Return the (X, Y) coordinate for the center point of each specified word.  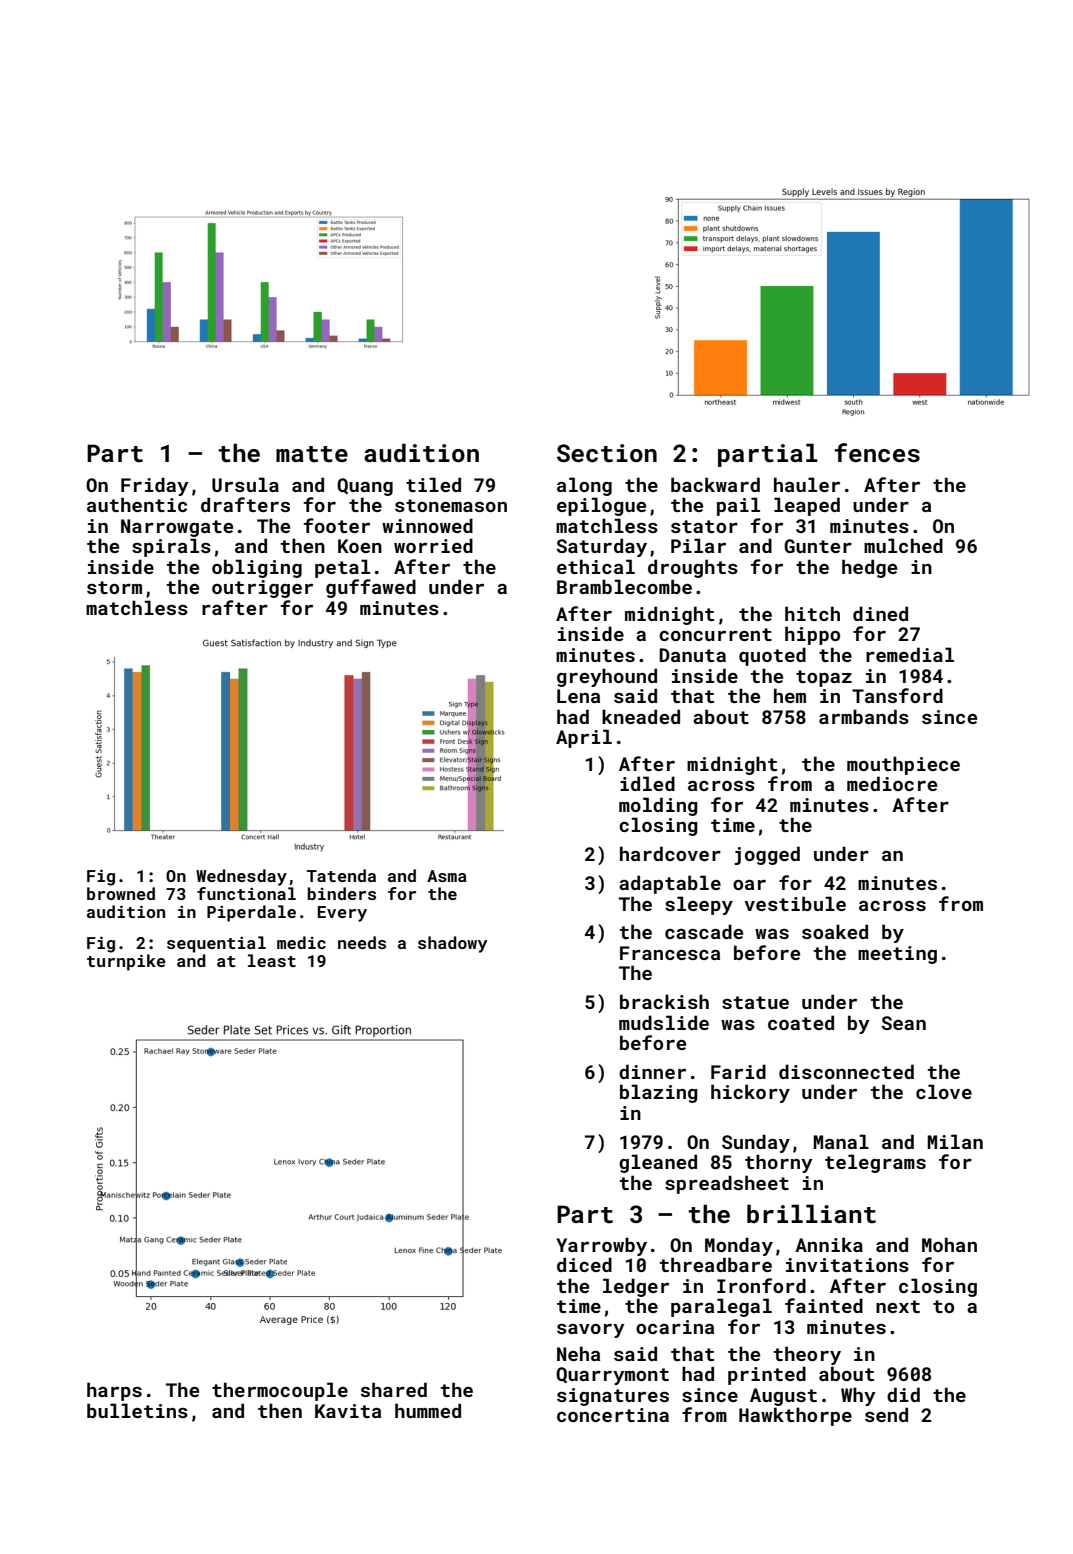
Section (607, 453)
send (886, 1414)
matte (312, 454)
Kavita (348, 1411)
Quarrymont (612, 1376)
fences (877, 453)
